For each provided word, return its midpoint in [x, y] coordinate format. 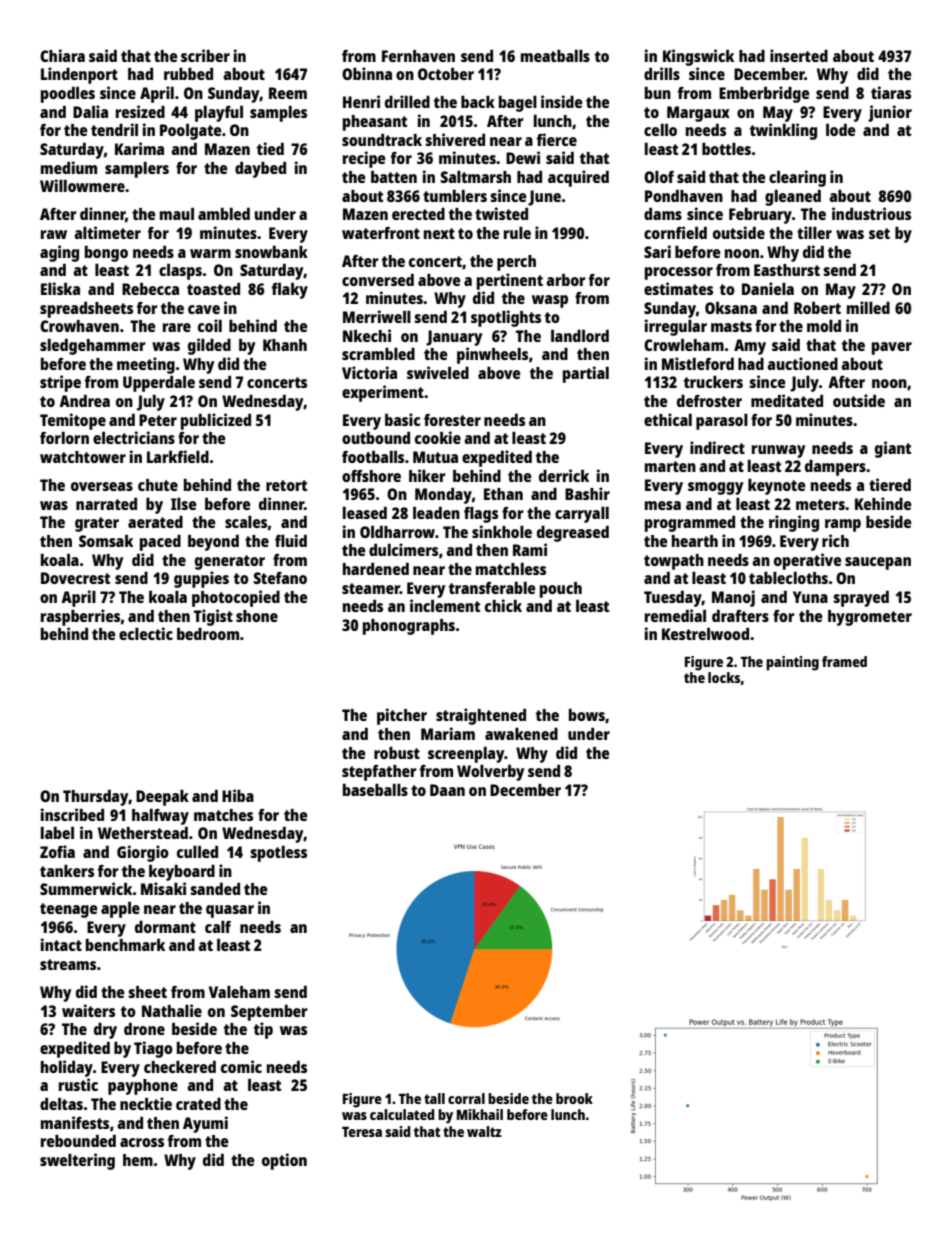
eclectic [146, 633]
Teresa [362, 1132]
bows [587, 715]
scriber [205, 55]
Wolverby [490, 772]
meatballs [555, 56]
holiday [67, 1068]
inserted [799, 55]
